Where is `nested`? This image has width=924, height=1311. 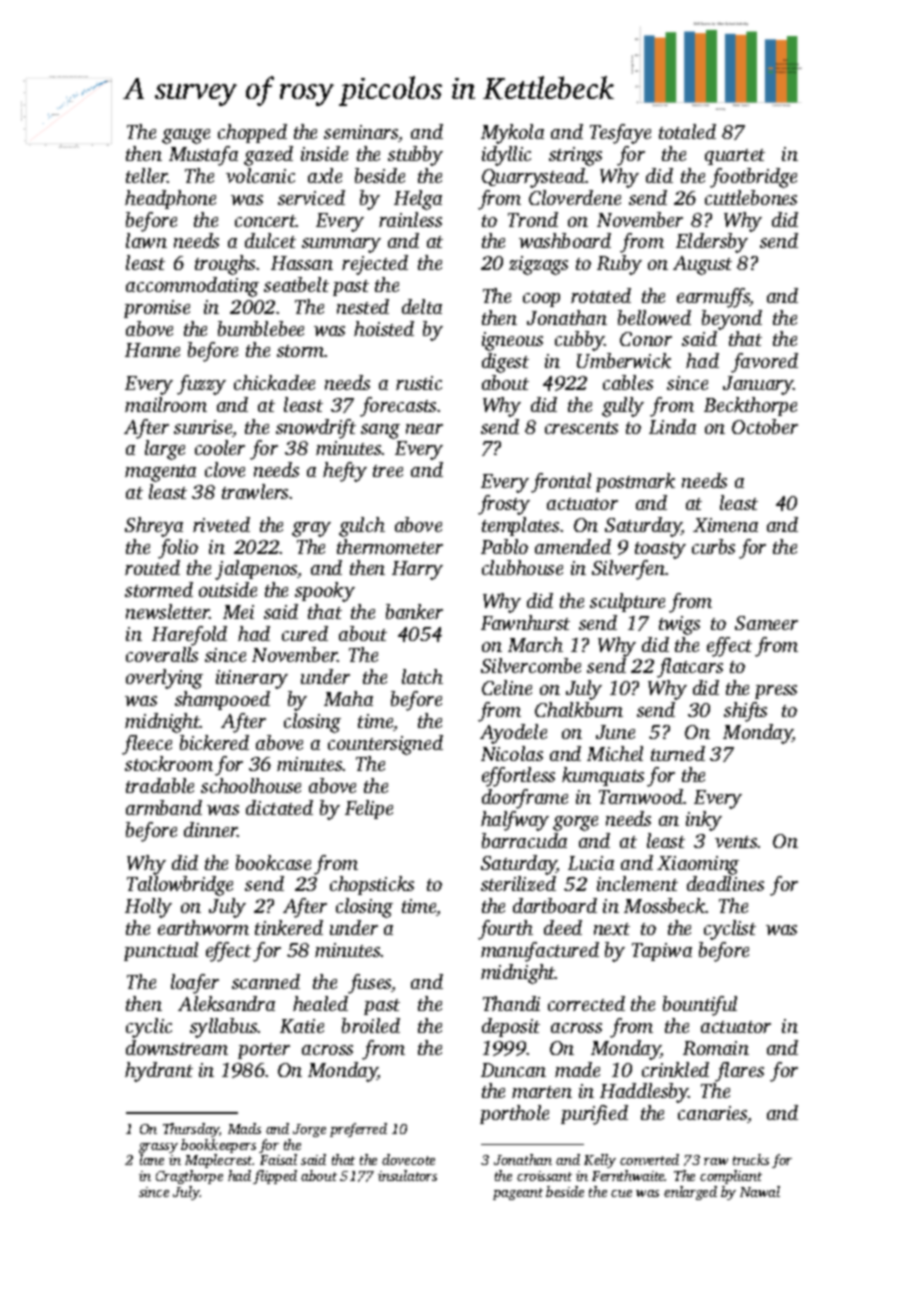 nested is located at coordinates (363, 306).
